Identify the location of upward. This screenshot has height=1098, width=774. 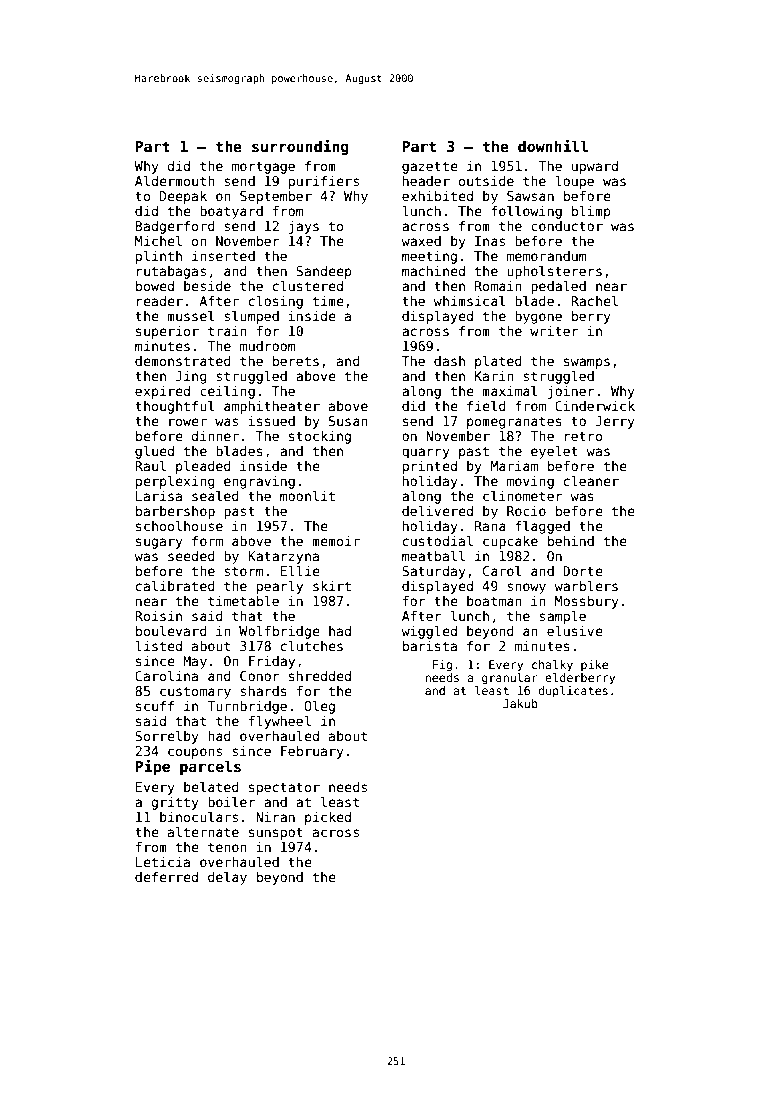
(595, 167).
